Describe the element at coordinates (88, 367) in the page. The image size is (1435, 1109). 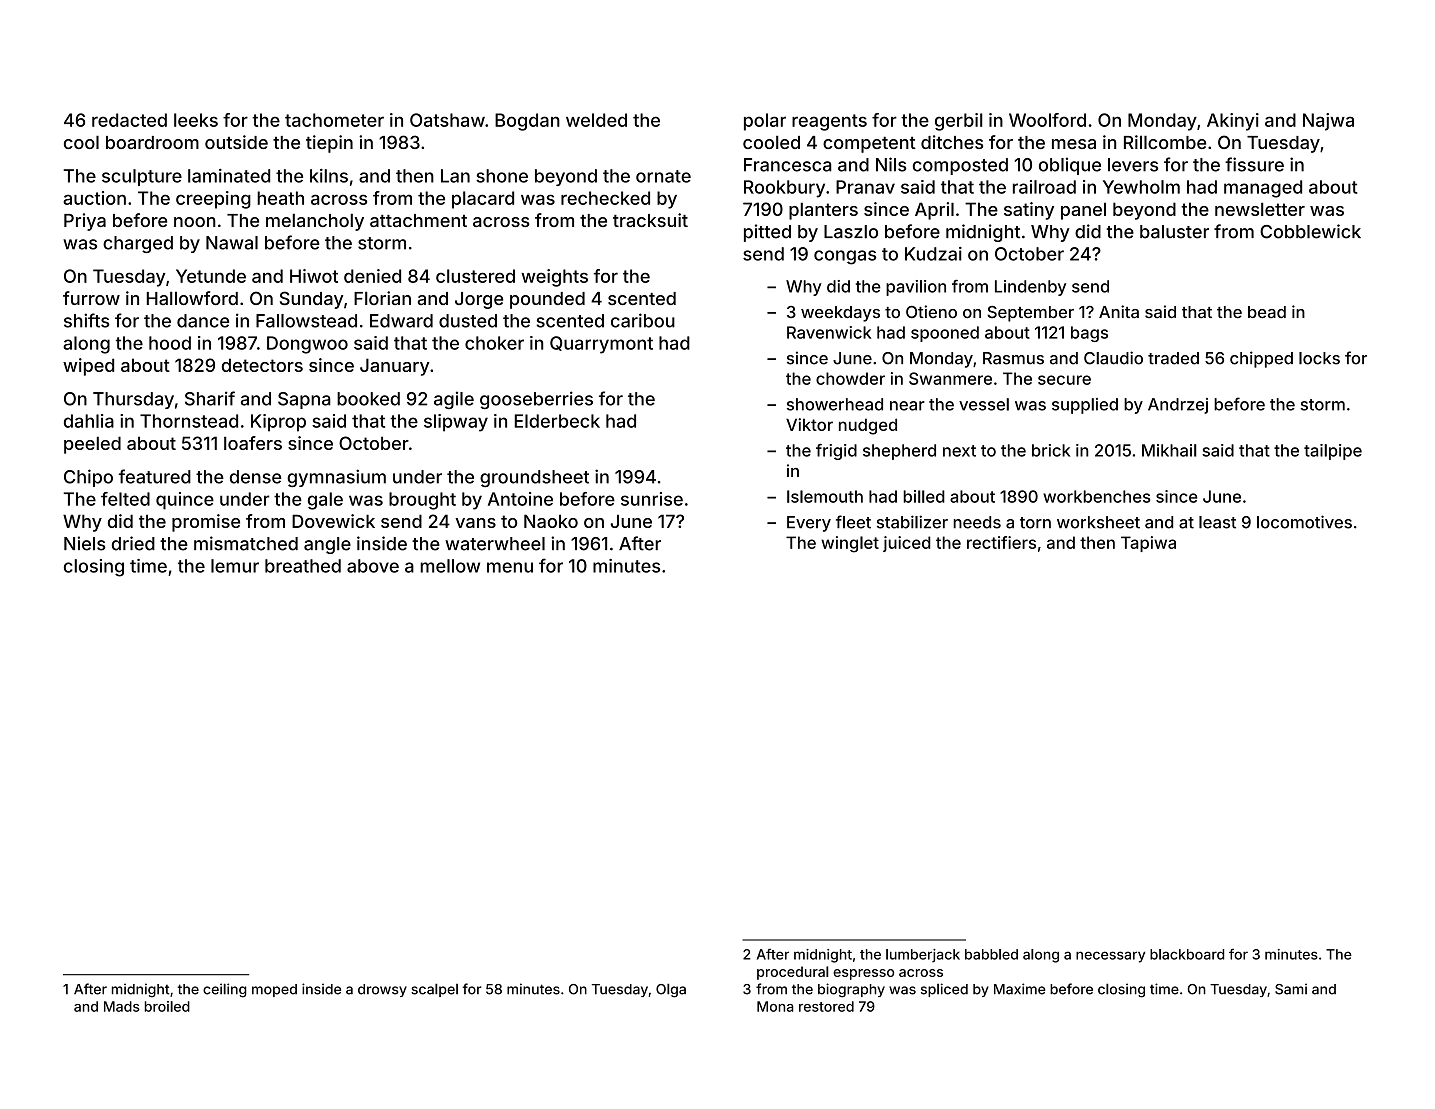
I see `wiped` at that location.
